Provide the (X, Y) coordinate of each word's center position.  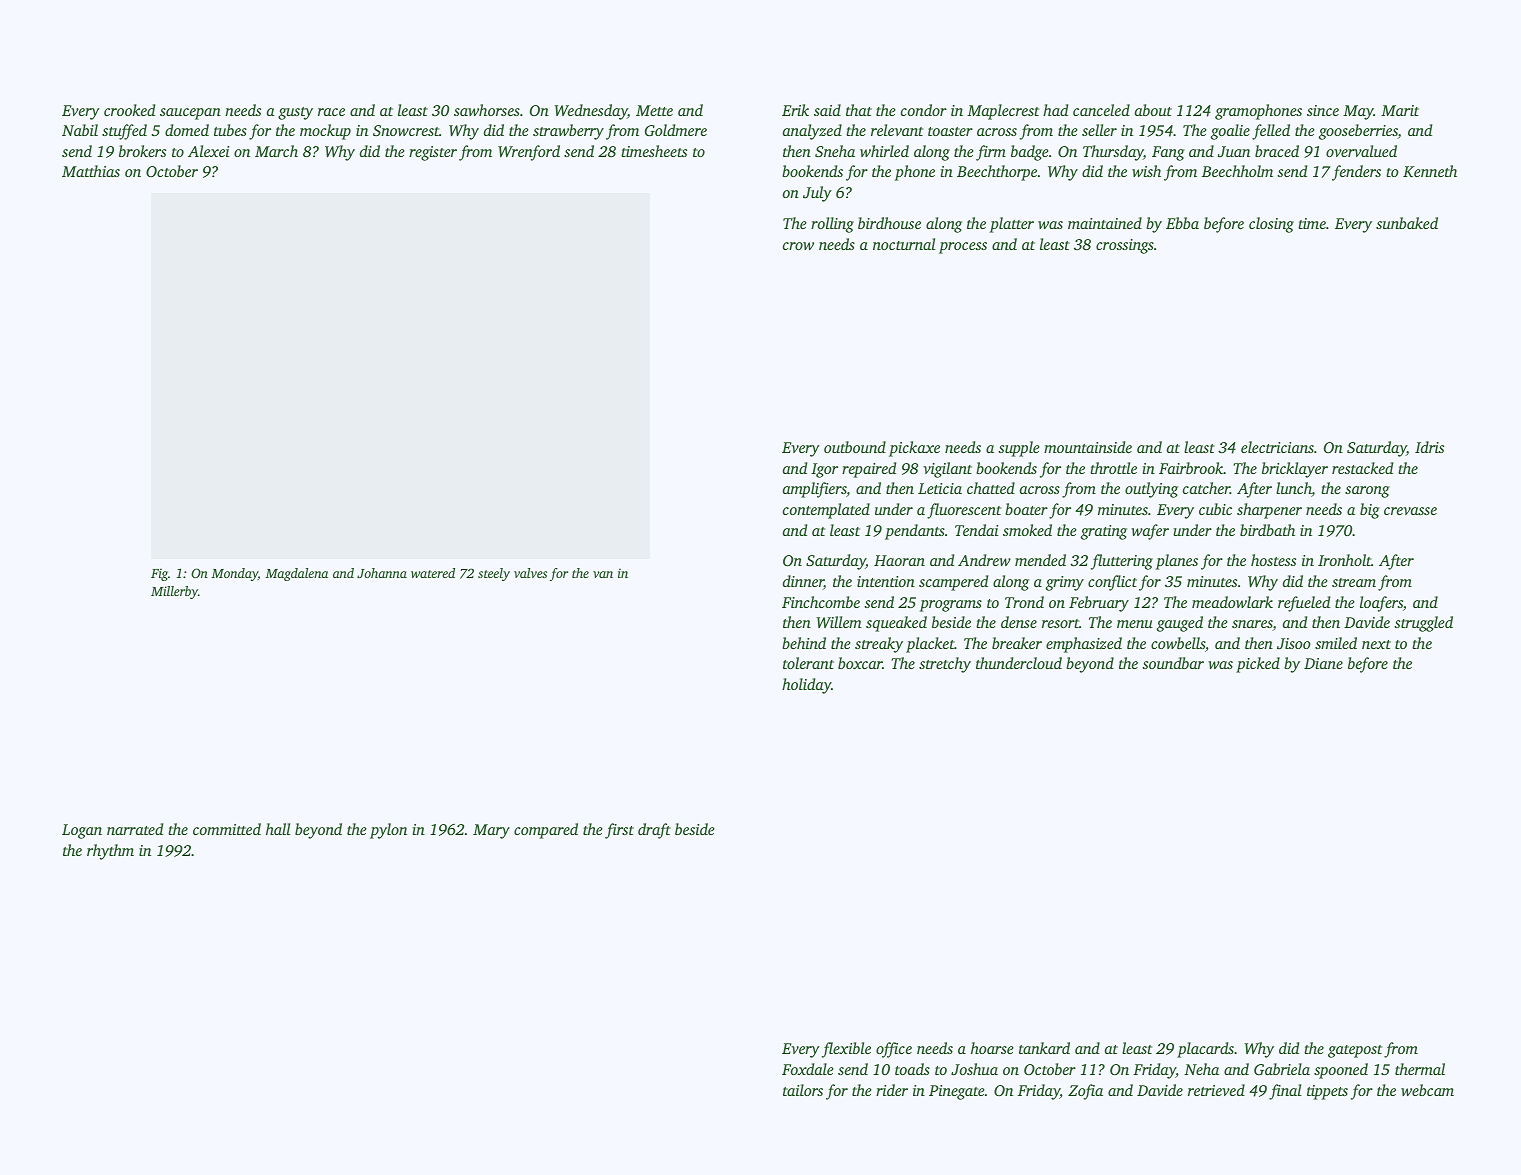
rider (892, 1090)
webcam (1427, 1090)
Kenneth (1430, 171)
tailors (803, 1090)
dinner (803, 582)
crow (798, 246)
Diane (1323, 663)
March (276, 151)
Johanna (382, 573)
